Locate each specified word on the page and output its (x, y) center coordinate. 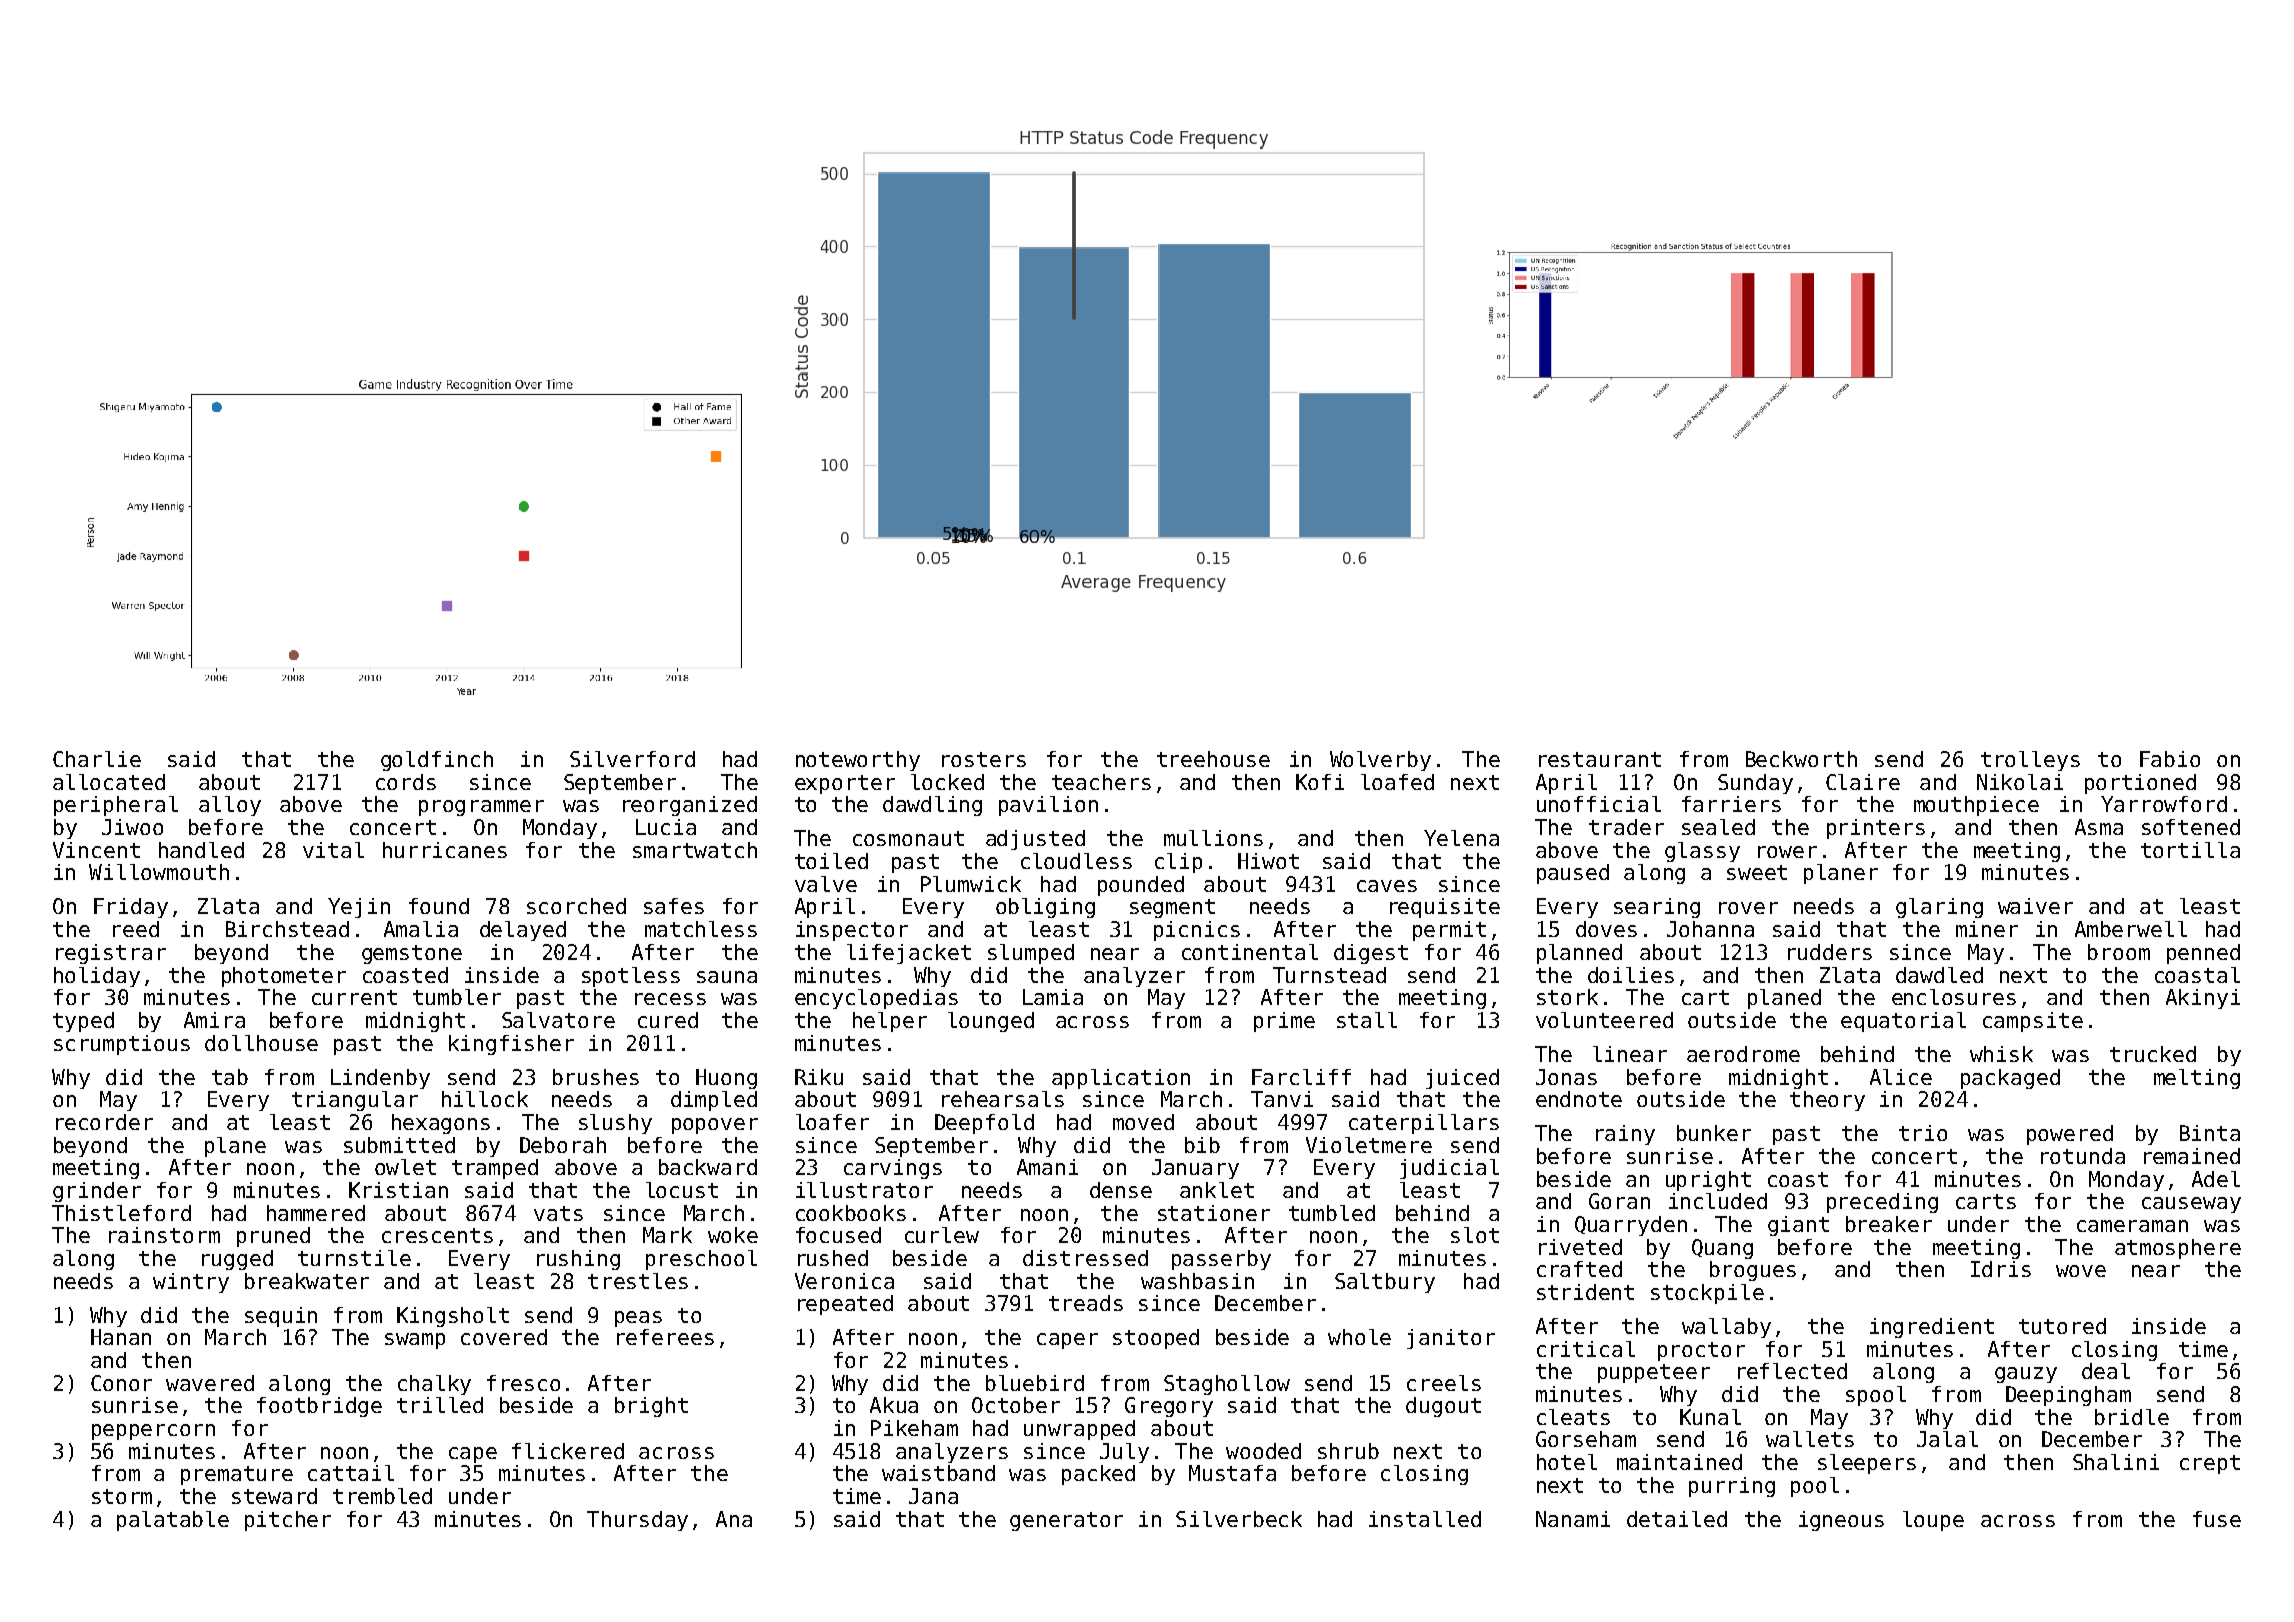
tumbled (1332, 1213)
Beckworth (1801, 759)
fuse (2217, 1519)
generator (1066, 1521)
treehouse (1213, 759)
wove (2081, 1271)
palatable (173, 1521)
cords (406, 782)
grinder (97, 1192)
